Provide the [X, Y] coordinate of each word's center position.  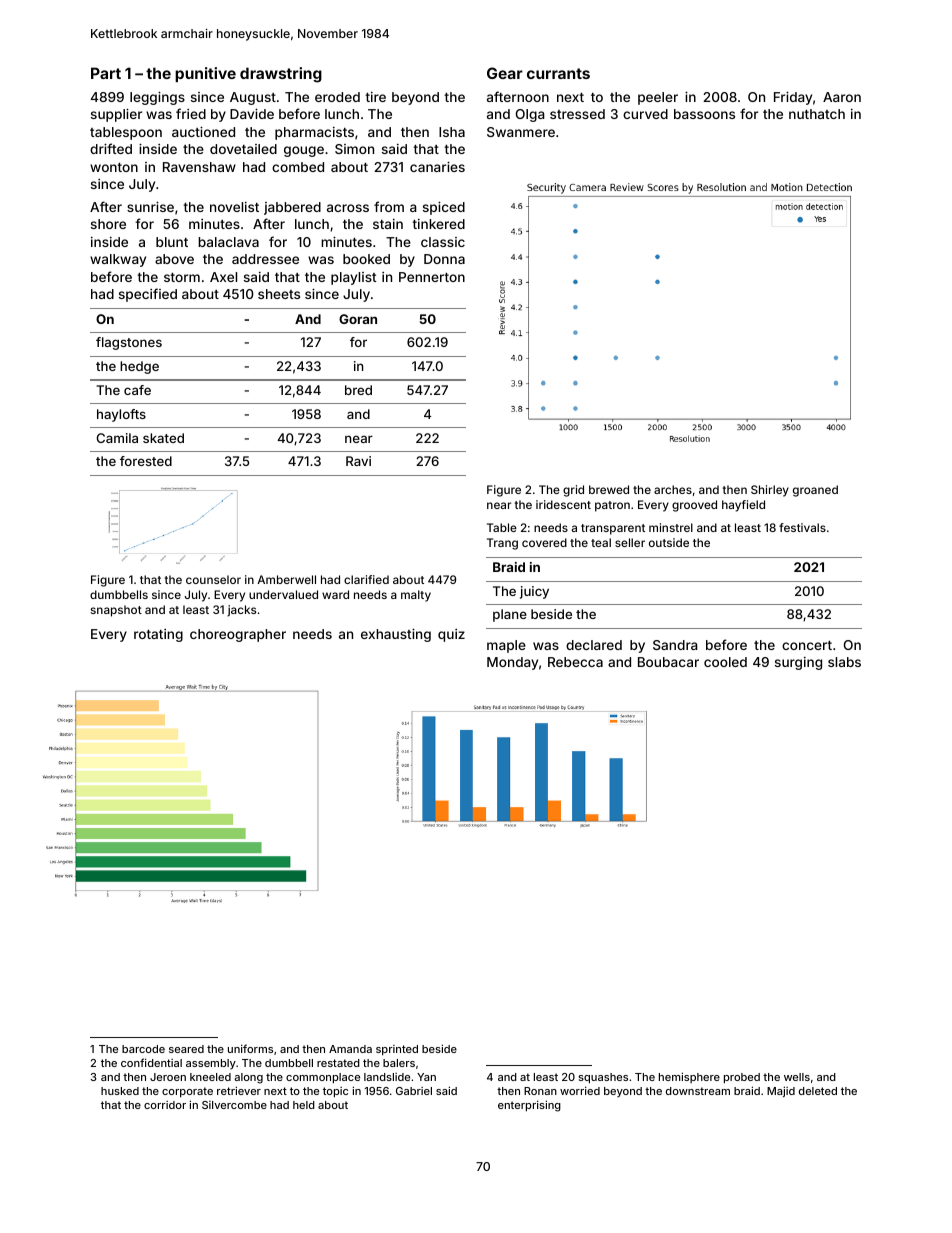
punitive [205, 74]
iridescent [563, 504]
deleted [818, 1091]
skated [163, 438]
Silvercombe [234, 1105]
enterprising [529, 1106]
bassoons [704, 114]
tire [375, 97]
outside [669, 542]
